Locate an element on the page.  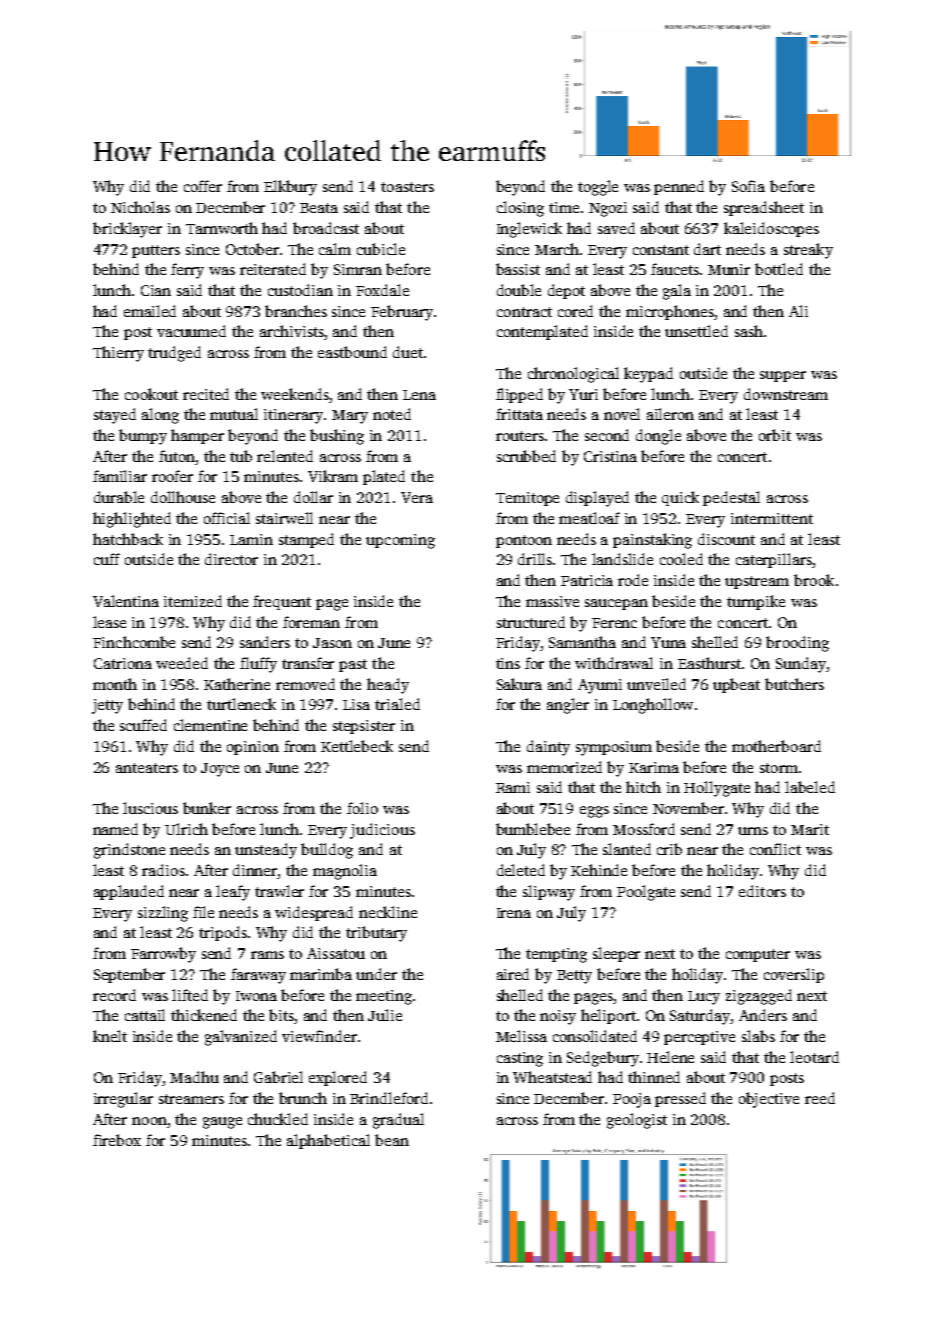
familiar is located at coordinates (120, 476).
